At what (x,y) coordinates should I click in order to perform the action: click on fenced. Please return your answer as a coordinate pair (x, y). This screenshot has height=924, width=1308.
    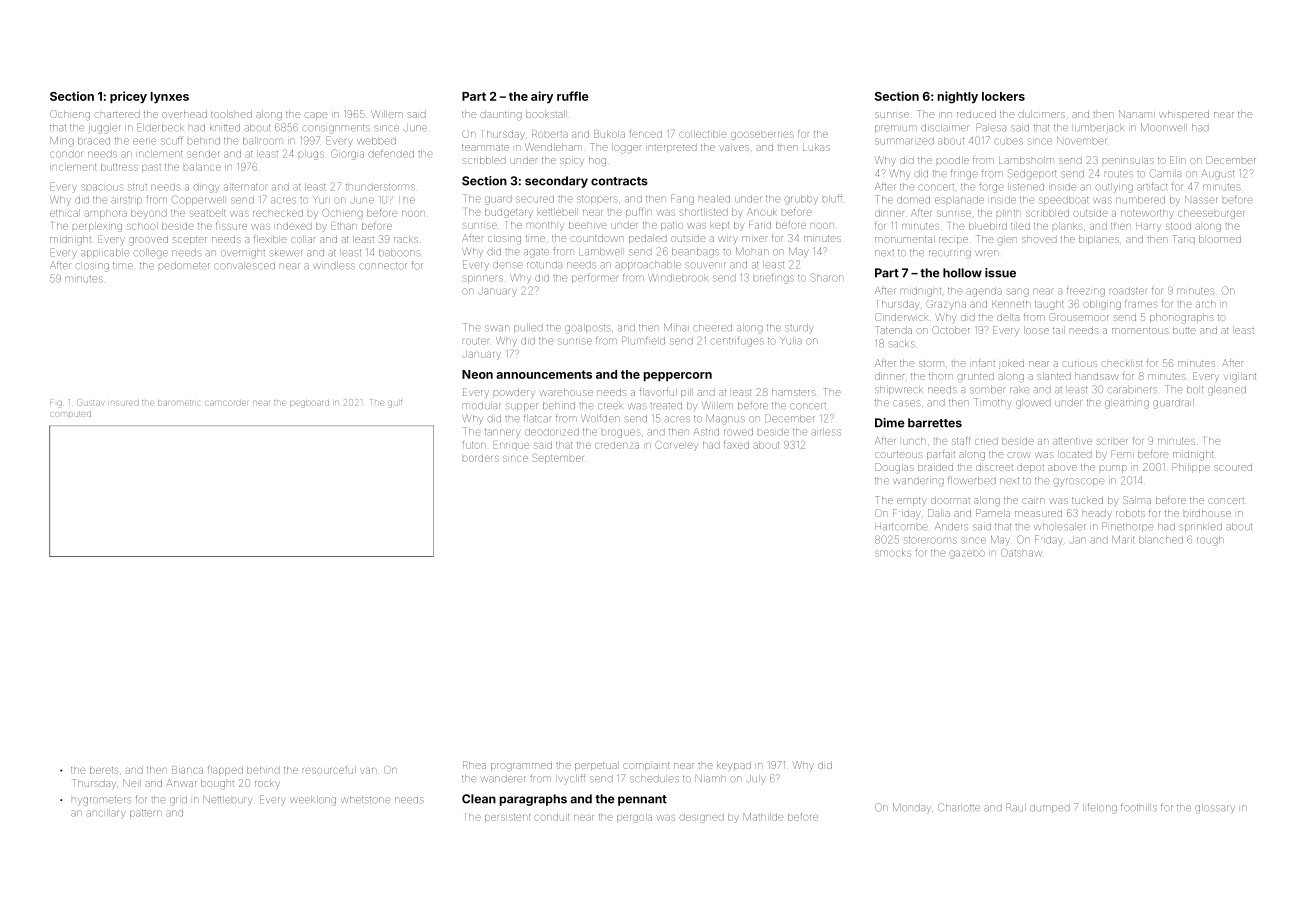
    Looking at the image, I should click on (646, 134).
